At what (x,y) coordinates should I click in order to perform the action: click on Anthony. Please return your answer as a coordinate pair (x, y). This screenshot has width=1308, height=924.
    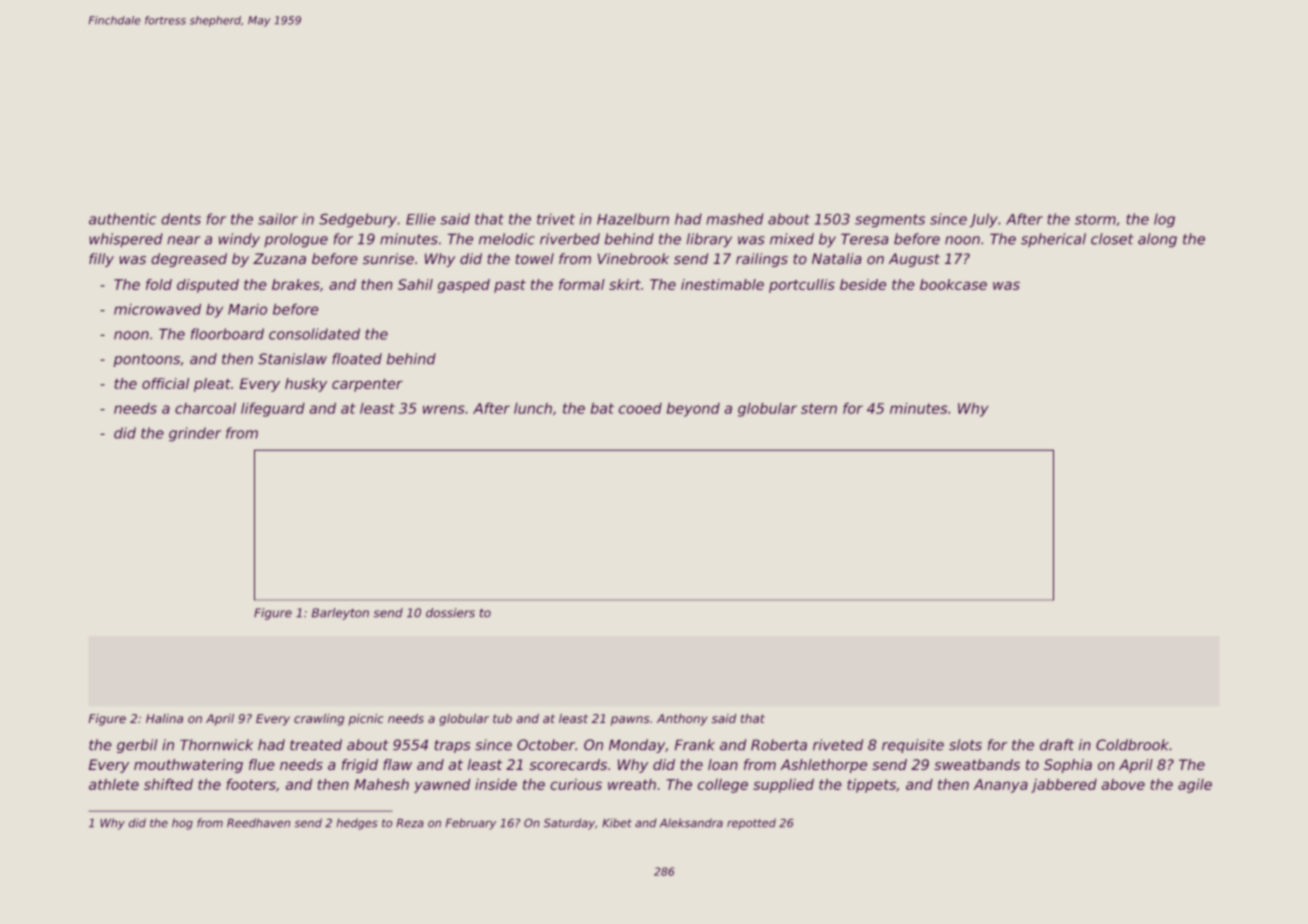
    Looking at the image, I should click on (682, 720).
